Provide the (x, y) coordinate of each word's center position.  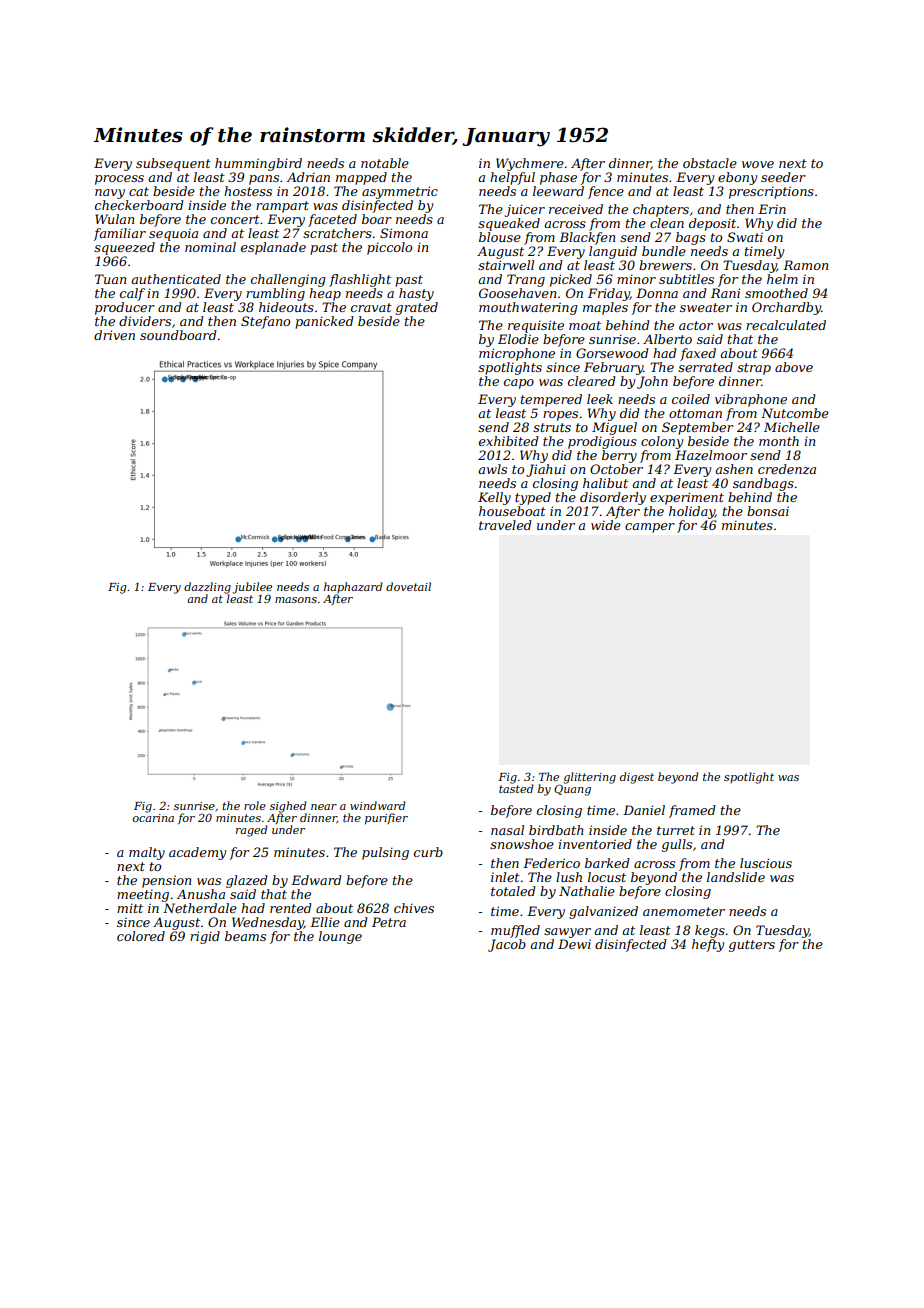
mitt (130, 908)
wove (758, 164)
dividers (145, 321)
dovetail (408, 586)
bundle (664, 251)
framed (692, 811)
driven (114, 335)
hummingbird (258, 164)
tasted (516, 788)
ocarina (153, 818)
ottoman (695, 413)
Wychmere (530, 164)
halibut (605, 483)
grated (417, 308)
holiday (692, 512)
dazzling (207, 588)
